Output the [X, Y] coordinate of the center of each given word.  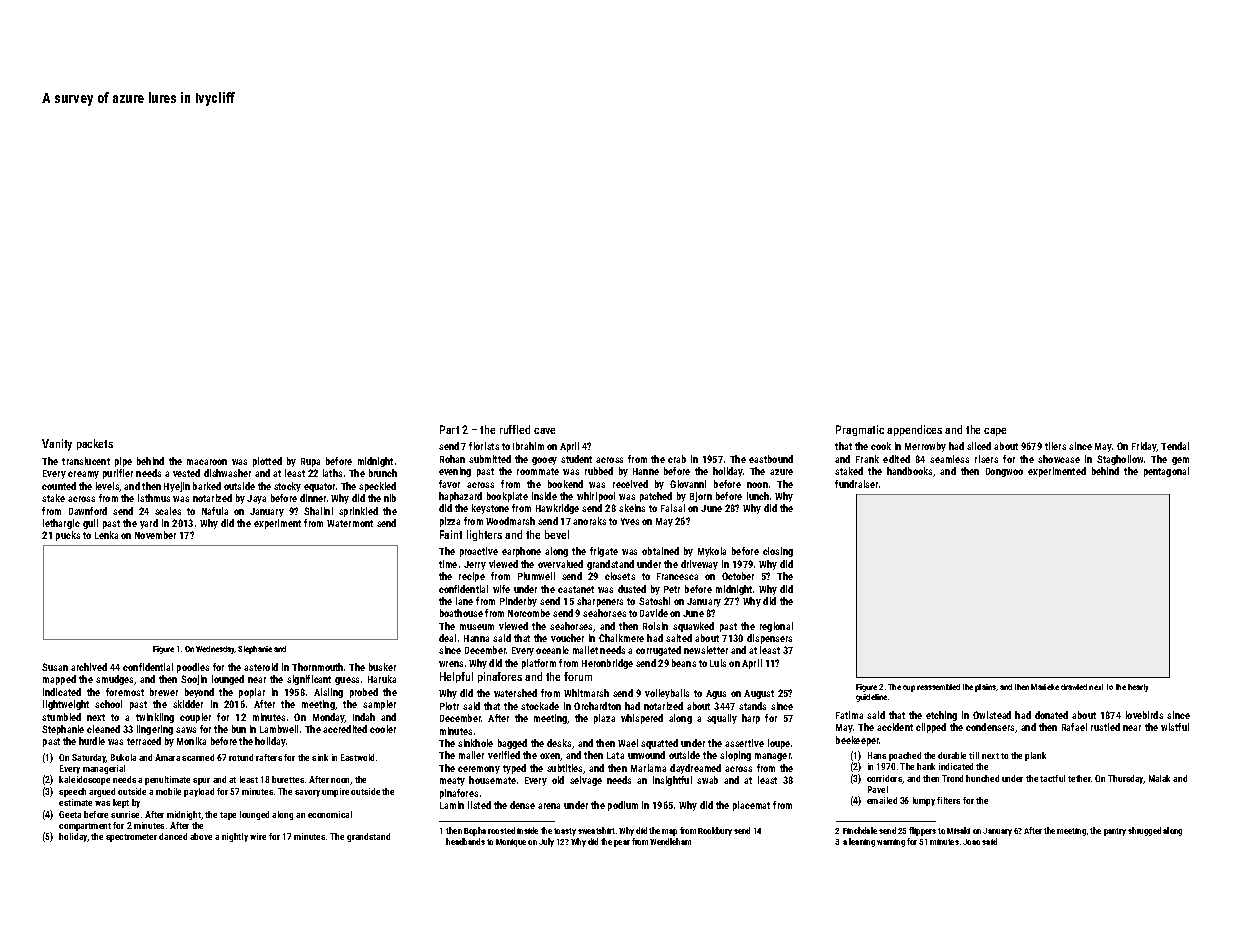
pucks [68, 536]
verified [504, 755]
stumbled [61, 717]
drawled [1074, 687]
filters [948, 800]
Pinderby [518, 602]
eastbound [771, 459]
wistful [1175, 727]
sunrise [125, 814]
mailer [471, 755]
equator [319, 487]
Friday [1144, 447]
